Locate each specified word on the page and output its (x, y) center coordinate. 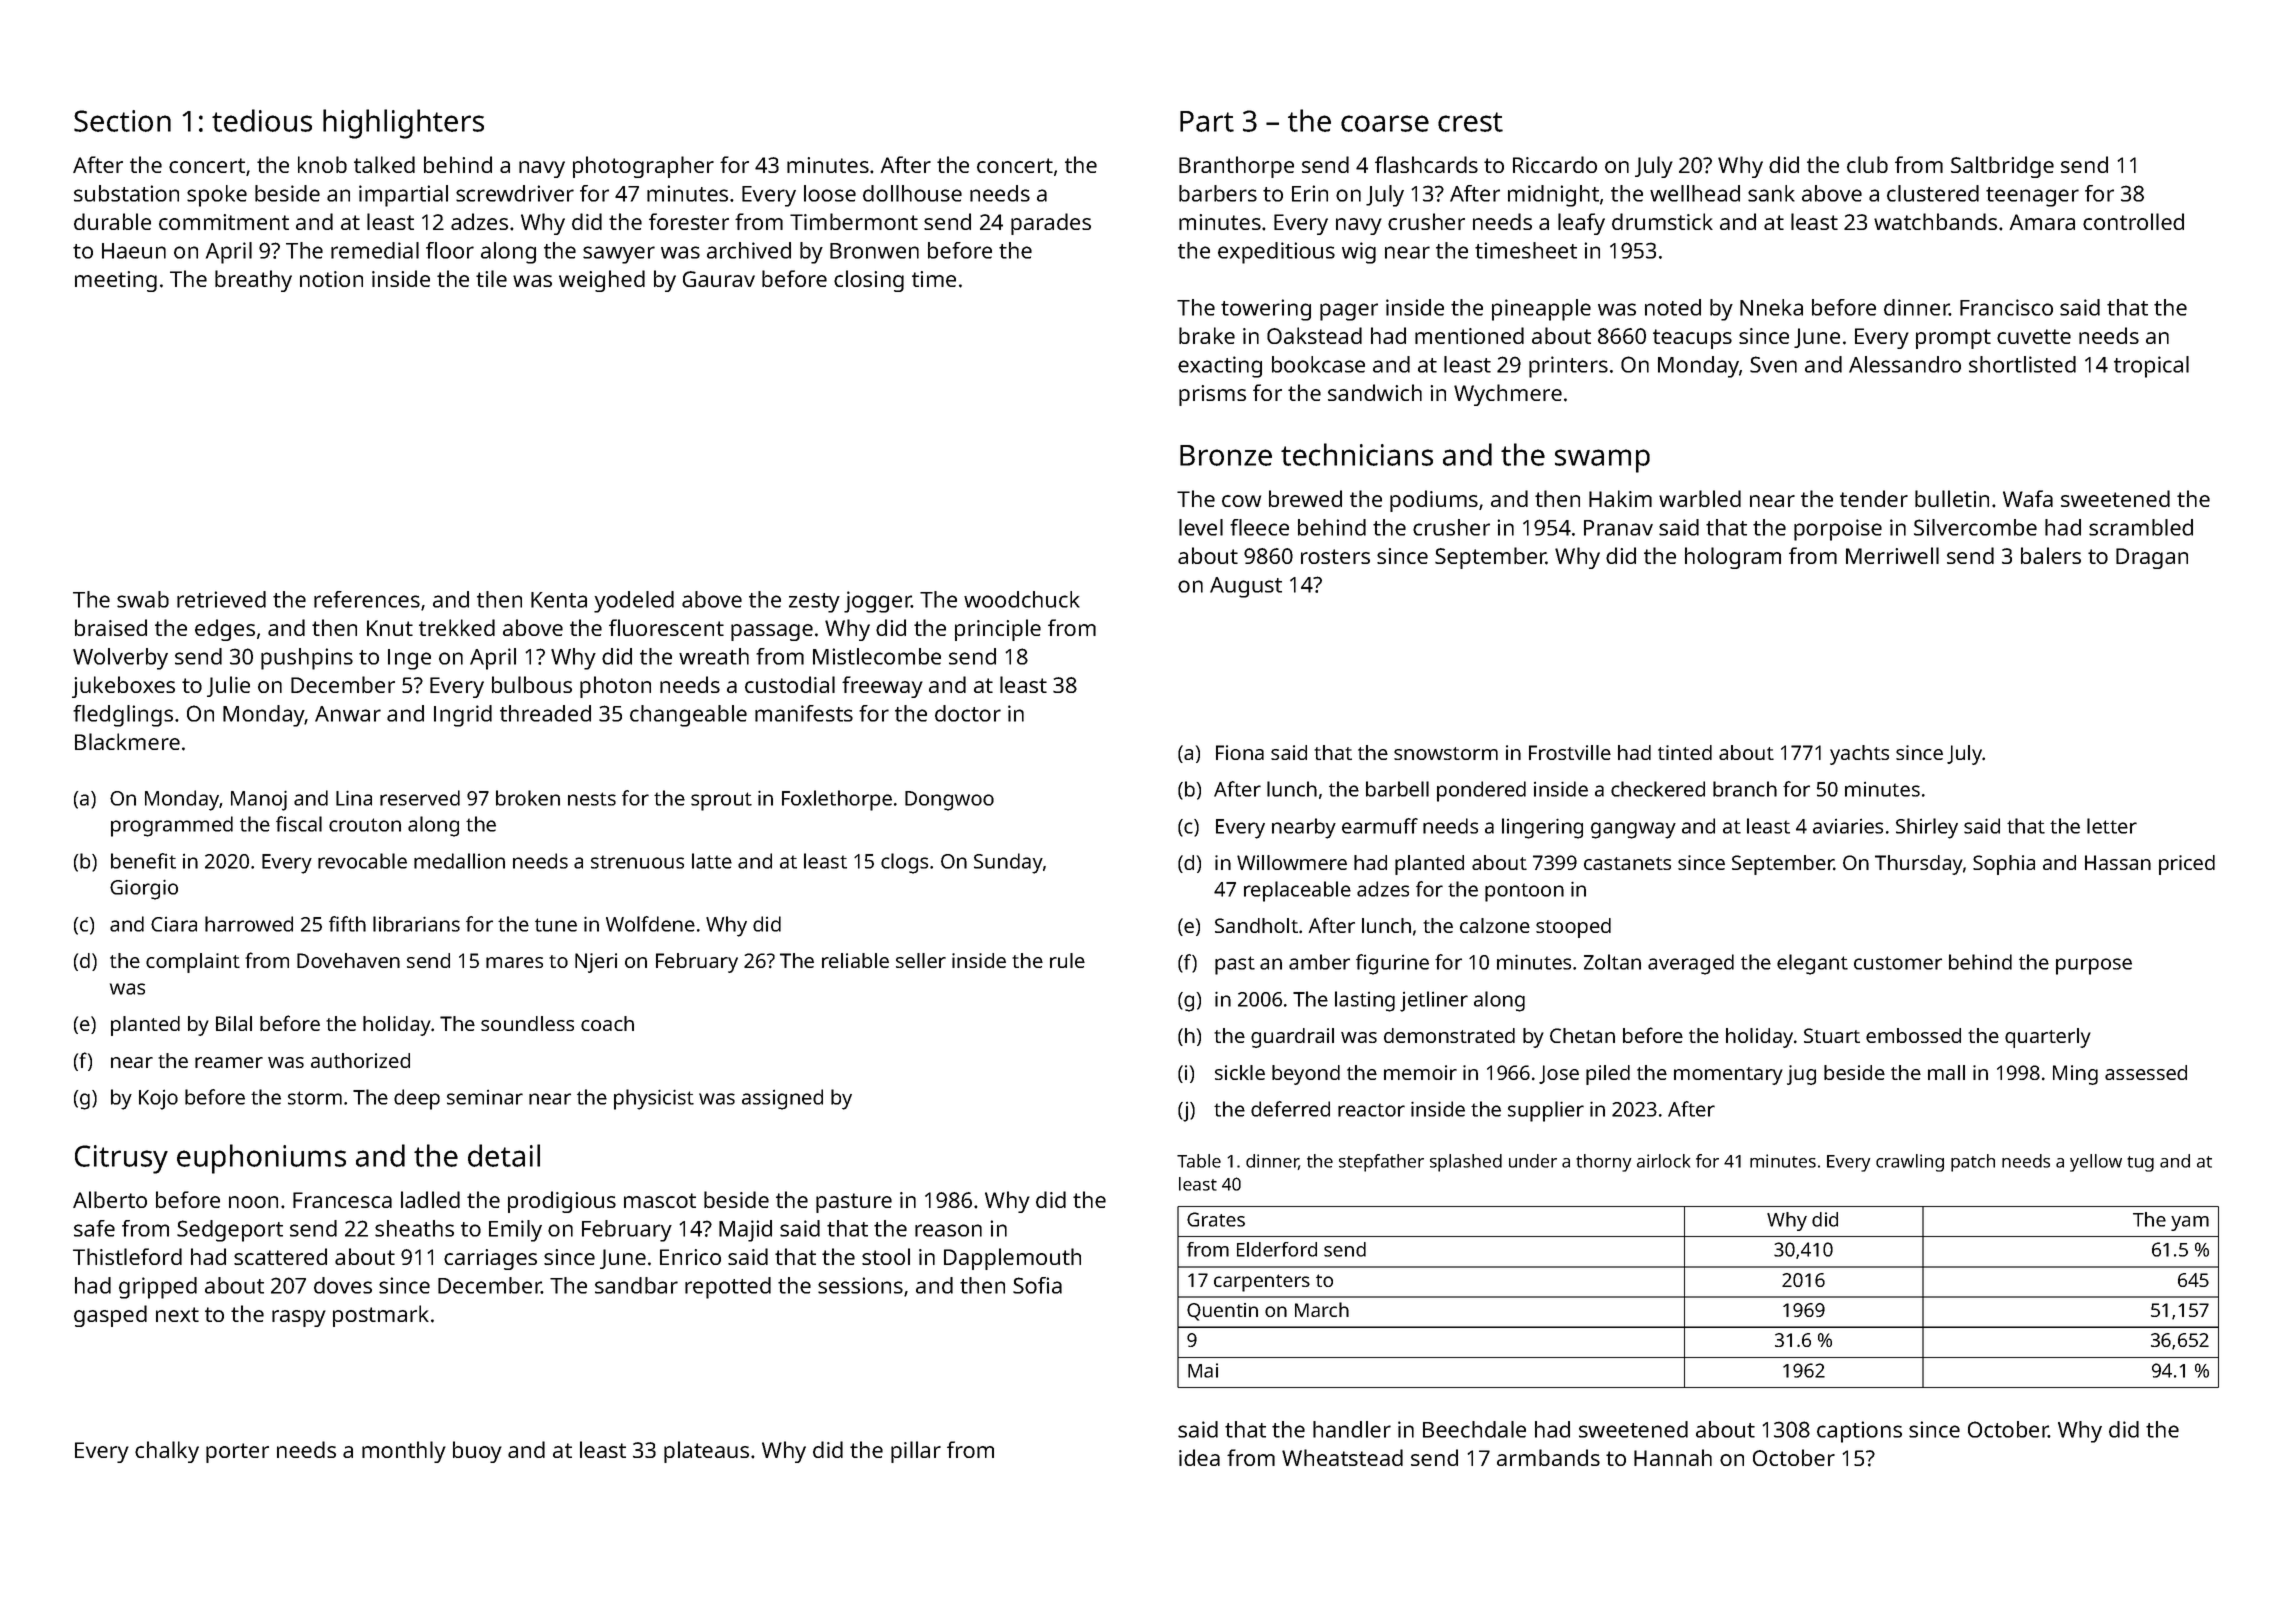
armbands (1548, 1457)
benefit (143, 861)
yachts (1859, 755)
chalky (167, 1452)
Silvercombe (1975, 527)
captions (1859, 1432)
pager (1349, 312)
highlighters (403, 124)
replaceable (1297, 891)
